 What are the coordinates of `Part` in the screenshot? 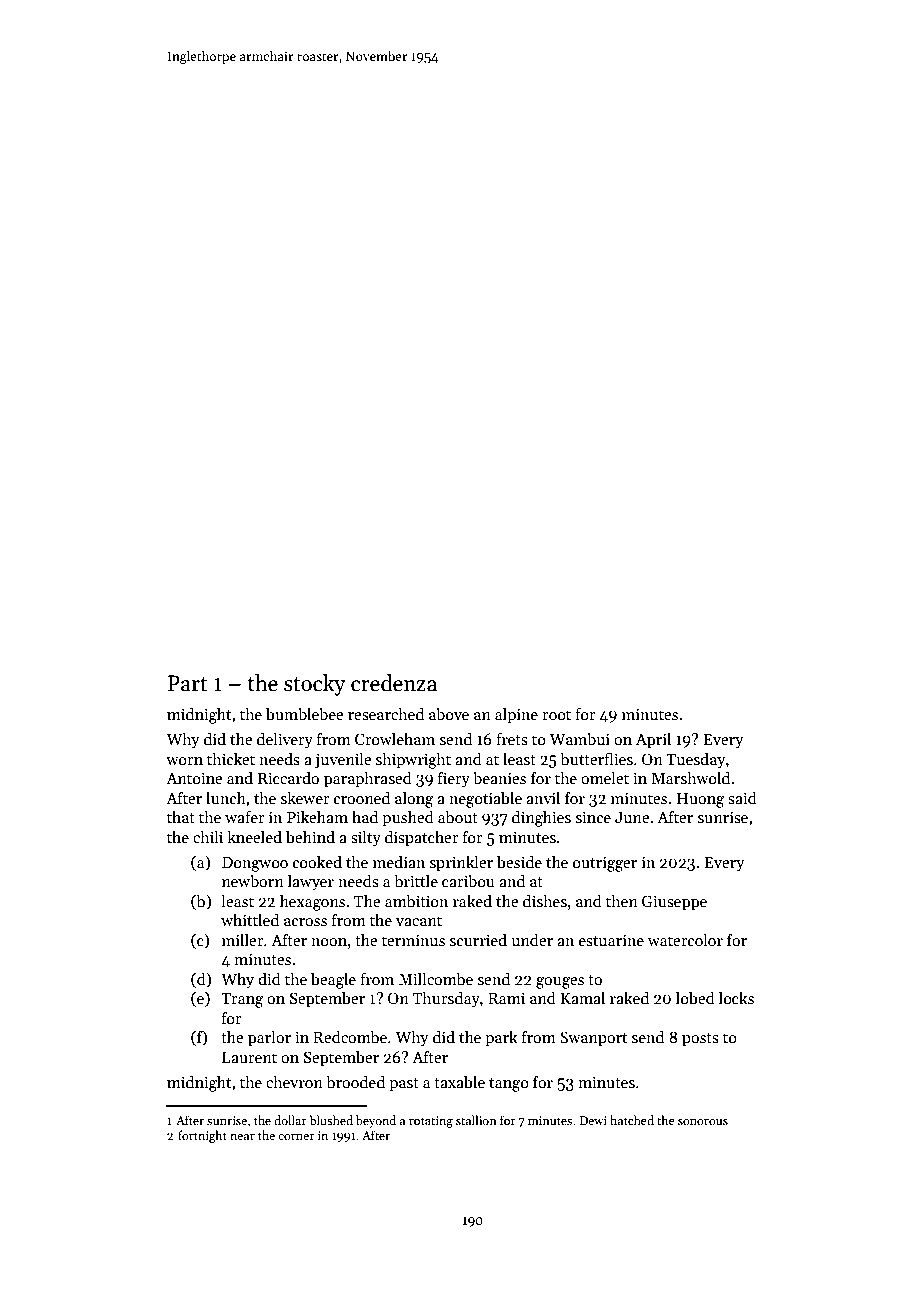 It's located at (187, 683).
